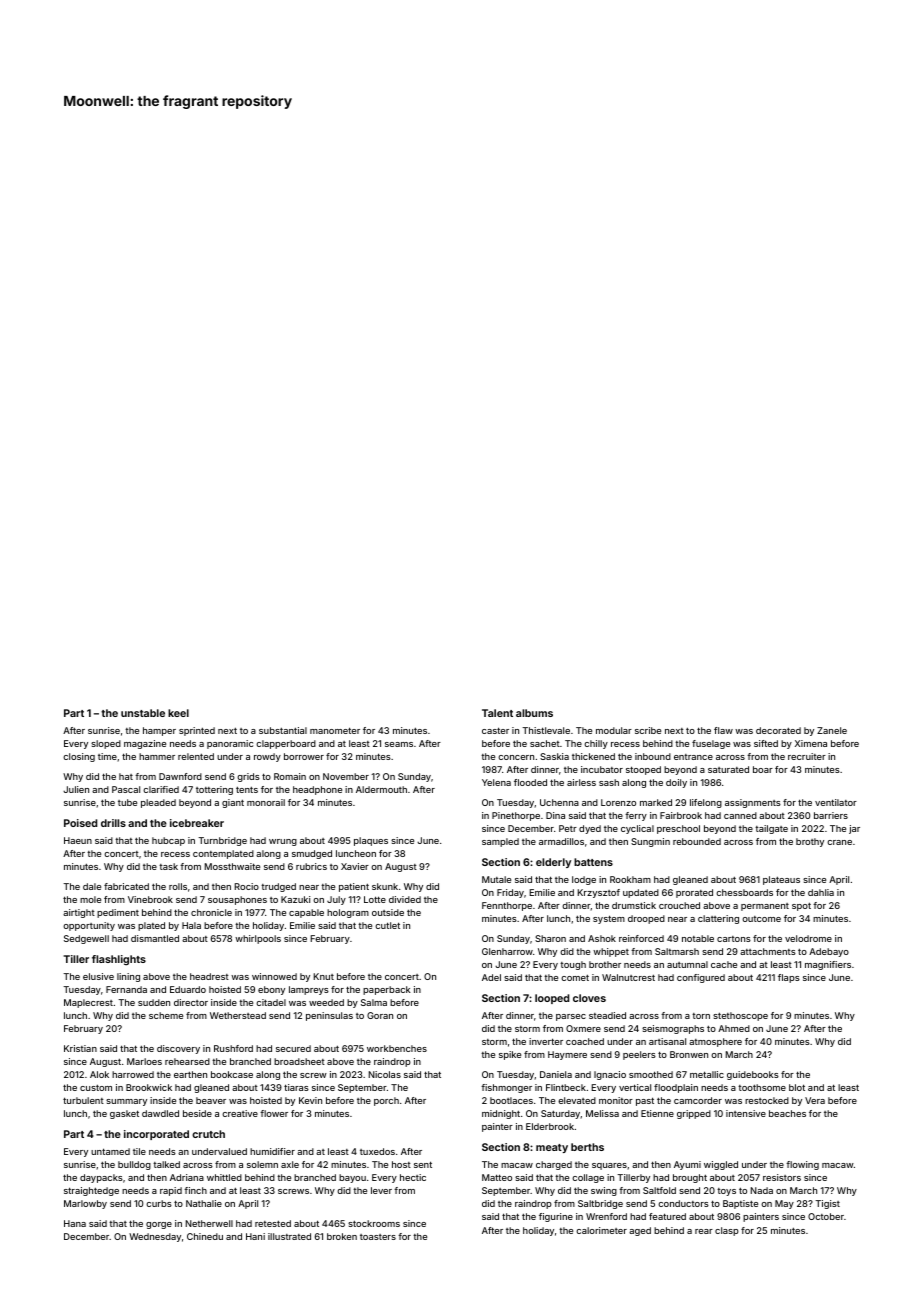 The width and height of the screenshot is (924, 1308). Describe the element at coordinates (641, 938) in the screenshot. I see `reinforced` at that location.
